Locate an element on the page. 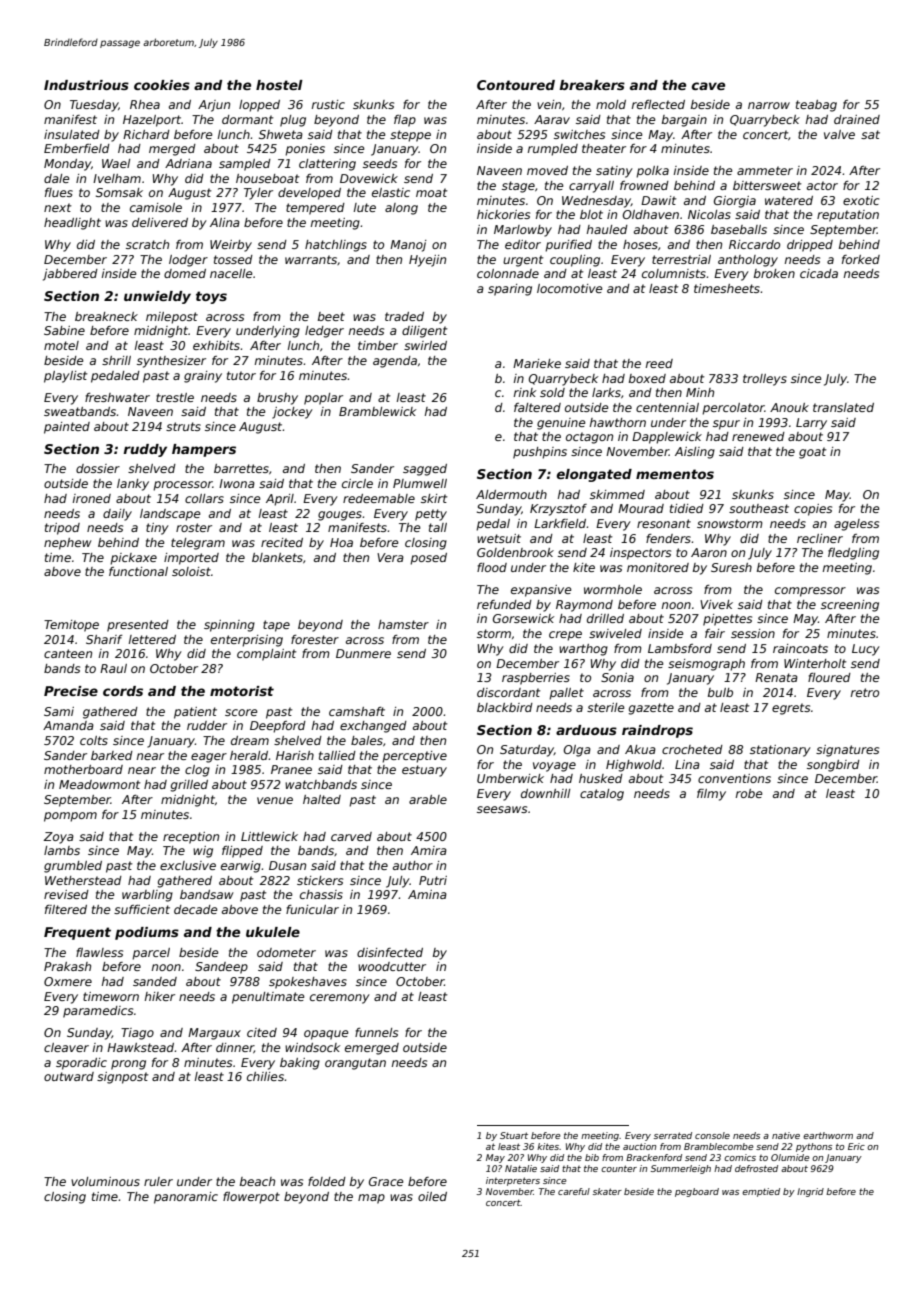 This document has height=1308, width=924. drained is located at coordinates (857, 119).
